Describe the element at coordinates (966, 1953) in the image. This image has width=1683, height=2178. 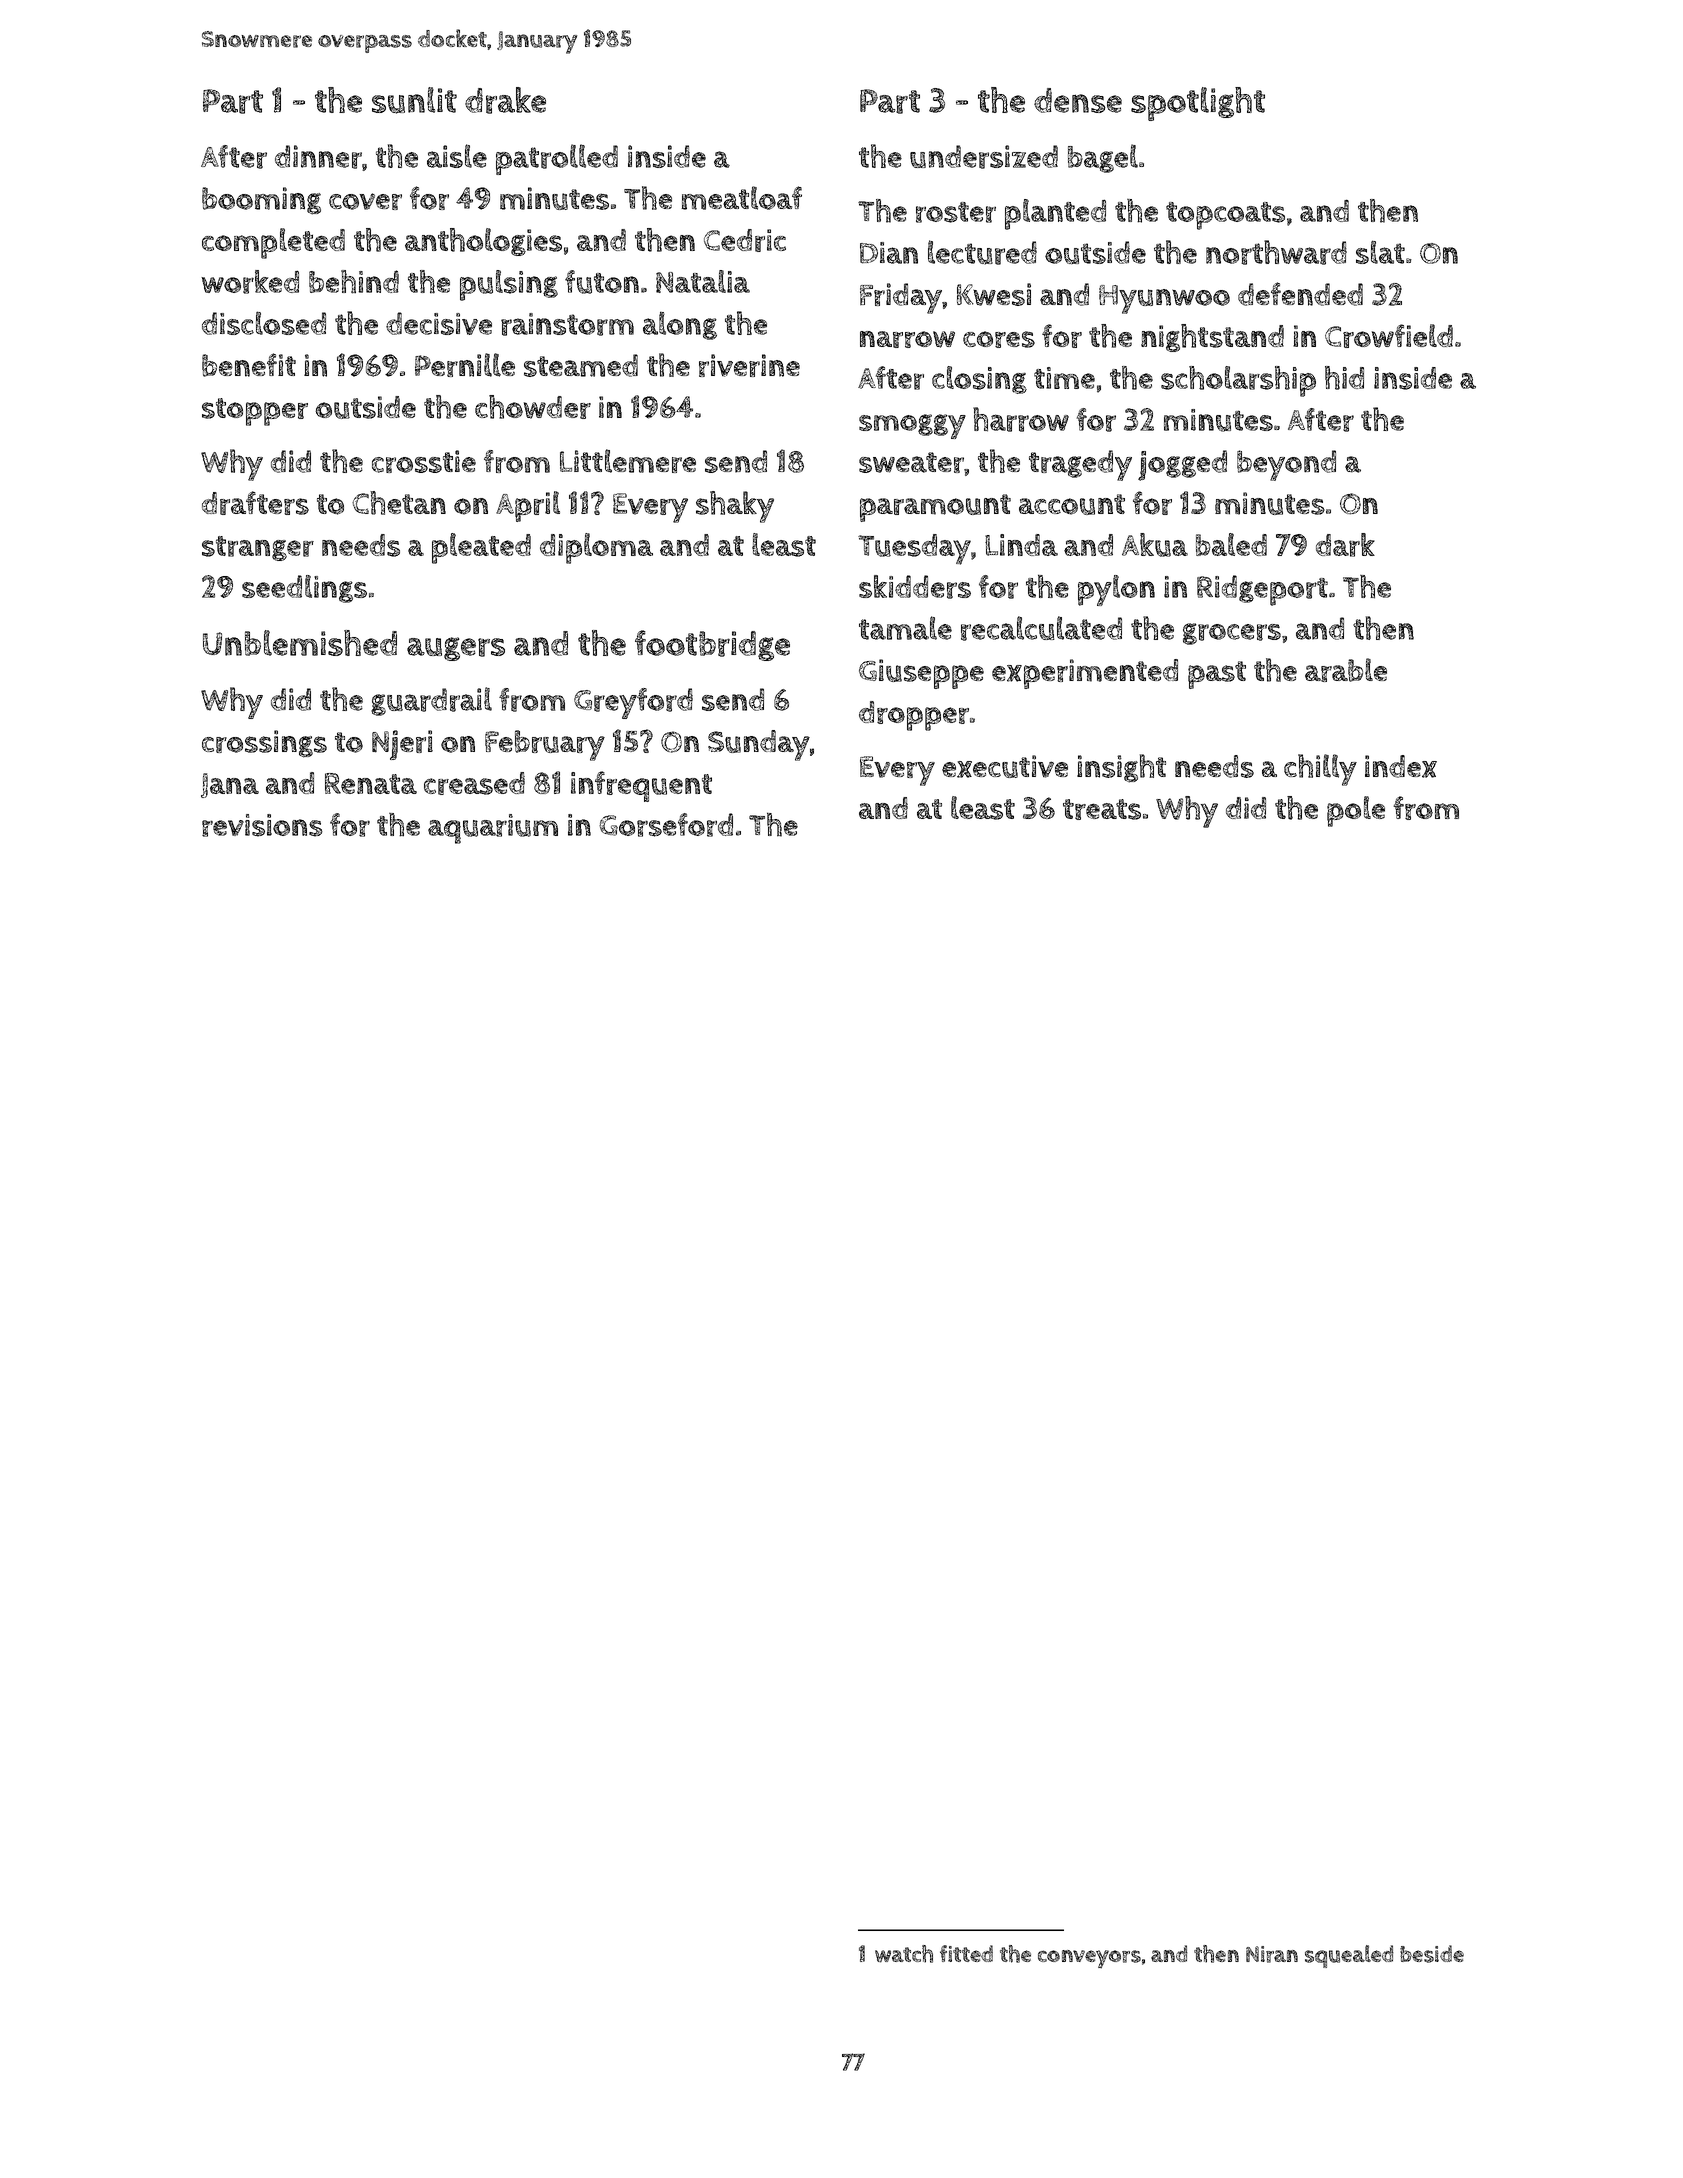
I see `fitted` at that location.
